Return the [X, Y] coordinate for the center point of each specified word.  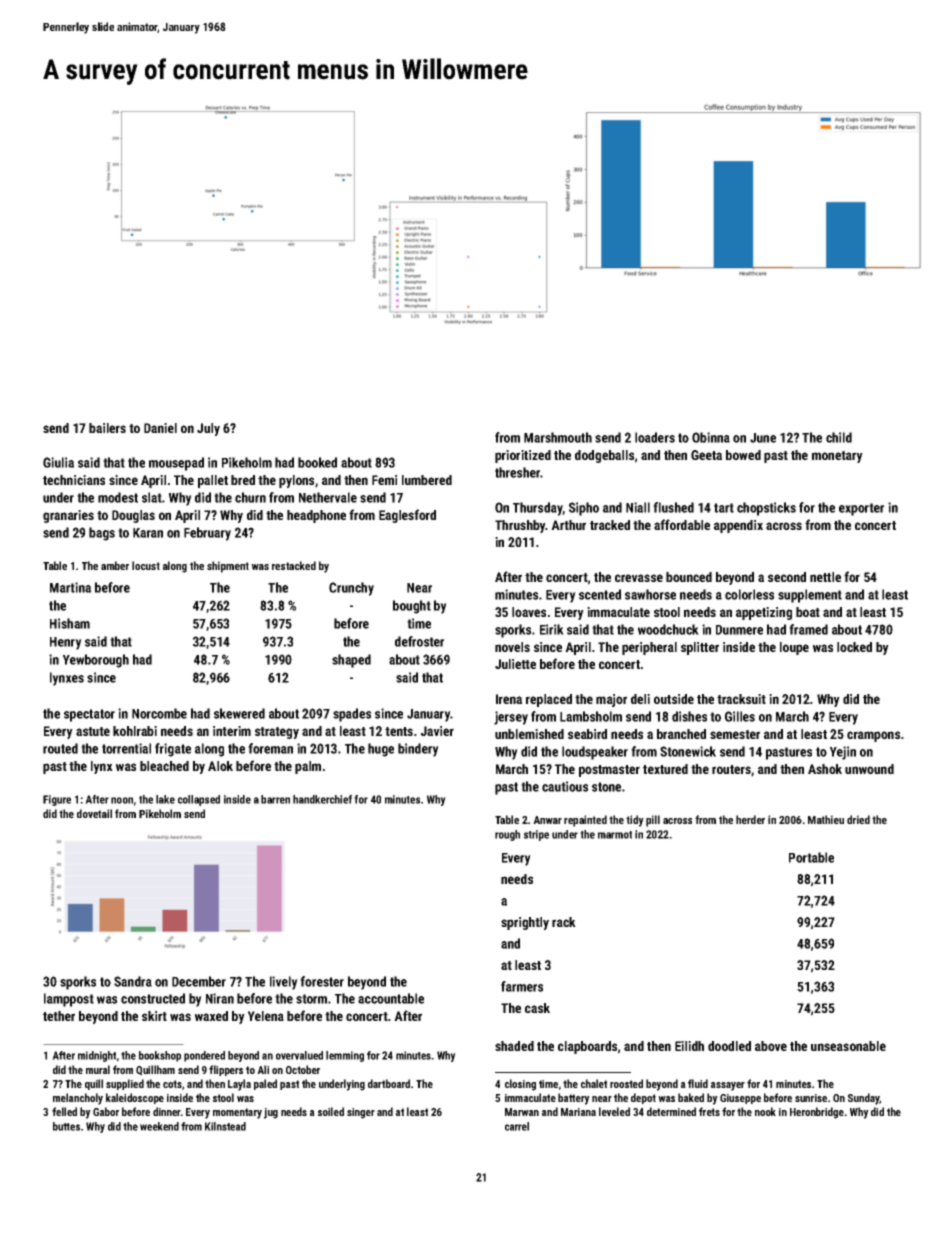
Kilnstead [225, 1126]
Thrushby [520, 526]
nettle [825, 577]
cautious [565, 786]
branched [681, 734]
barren [275, 799]
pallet [213, 481]
